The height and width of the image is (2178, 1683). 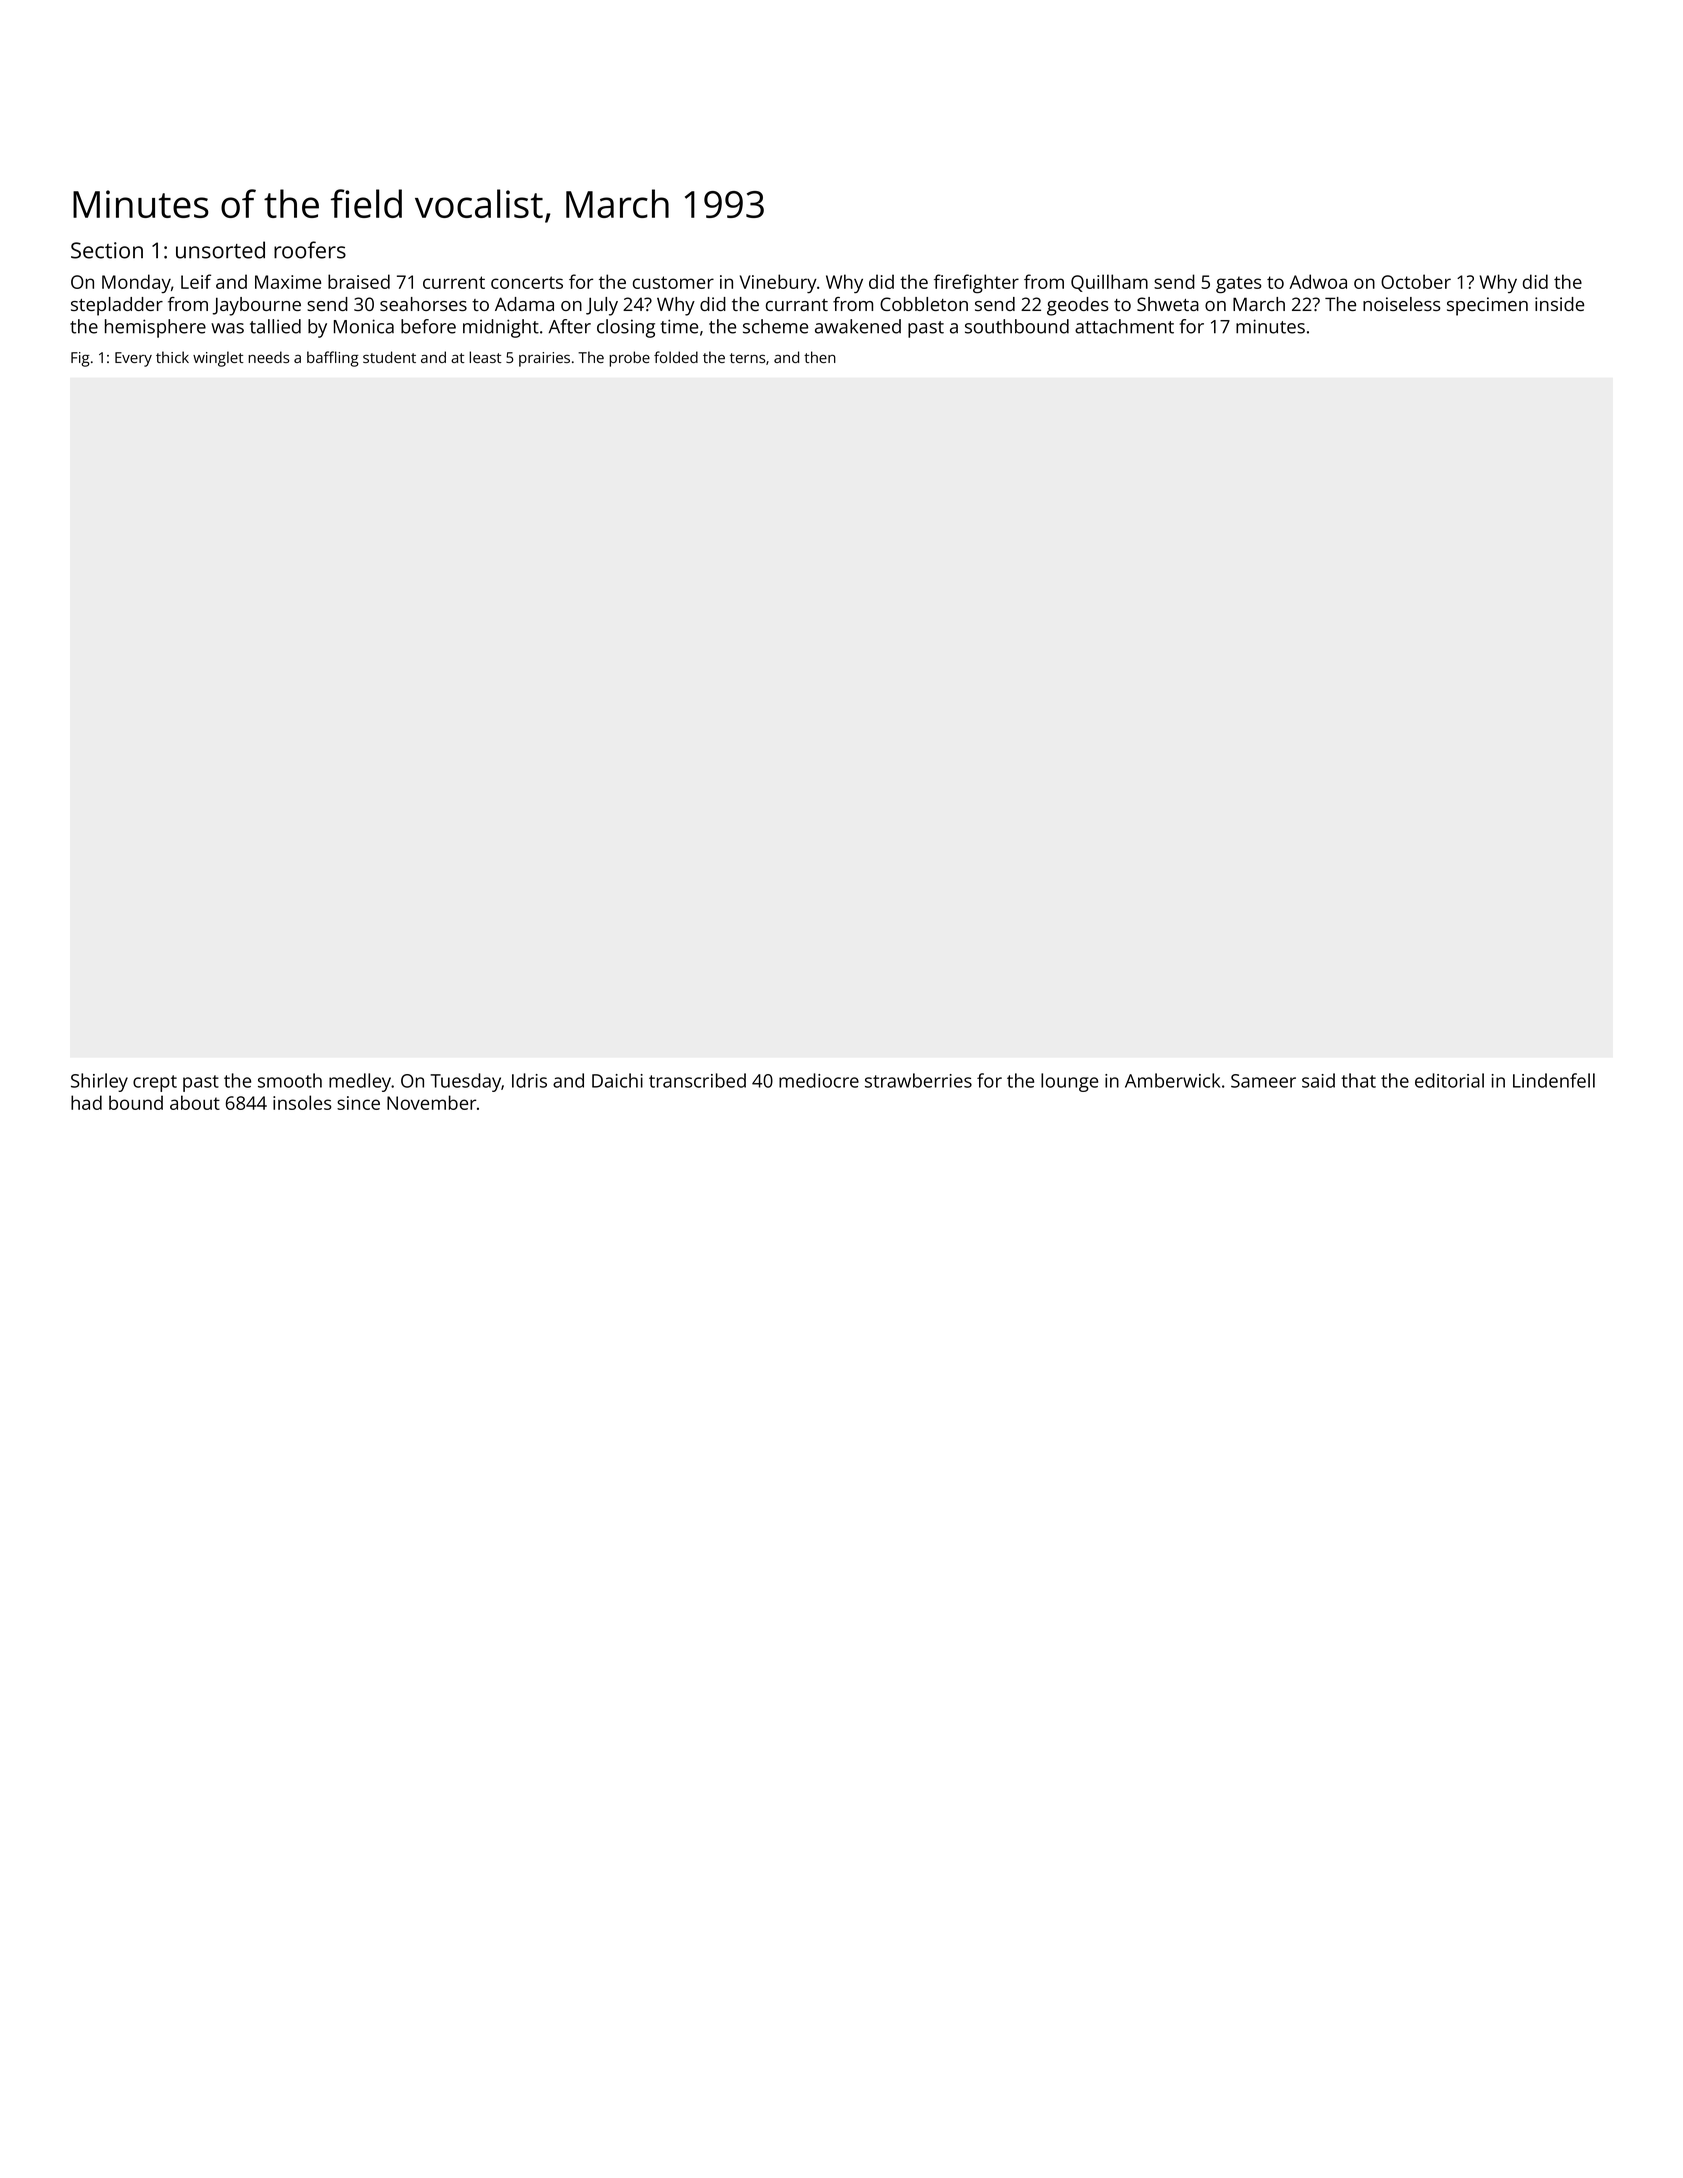 What do you see at coordinates (99, 1082) in the image?
I see `Shirley` at bounding box center [99, 1082].
